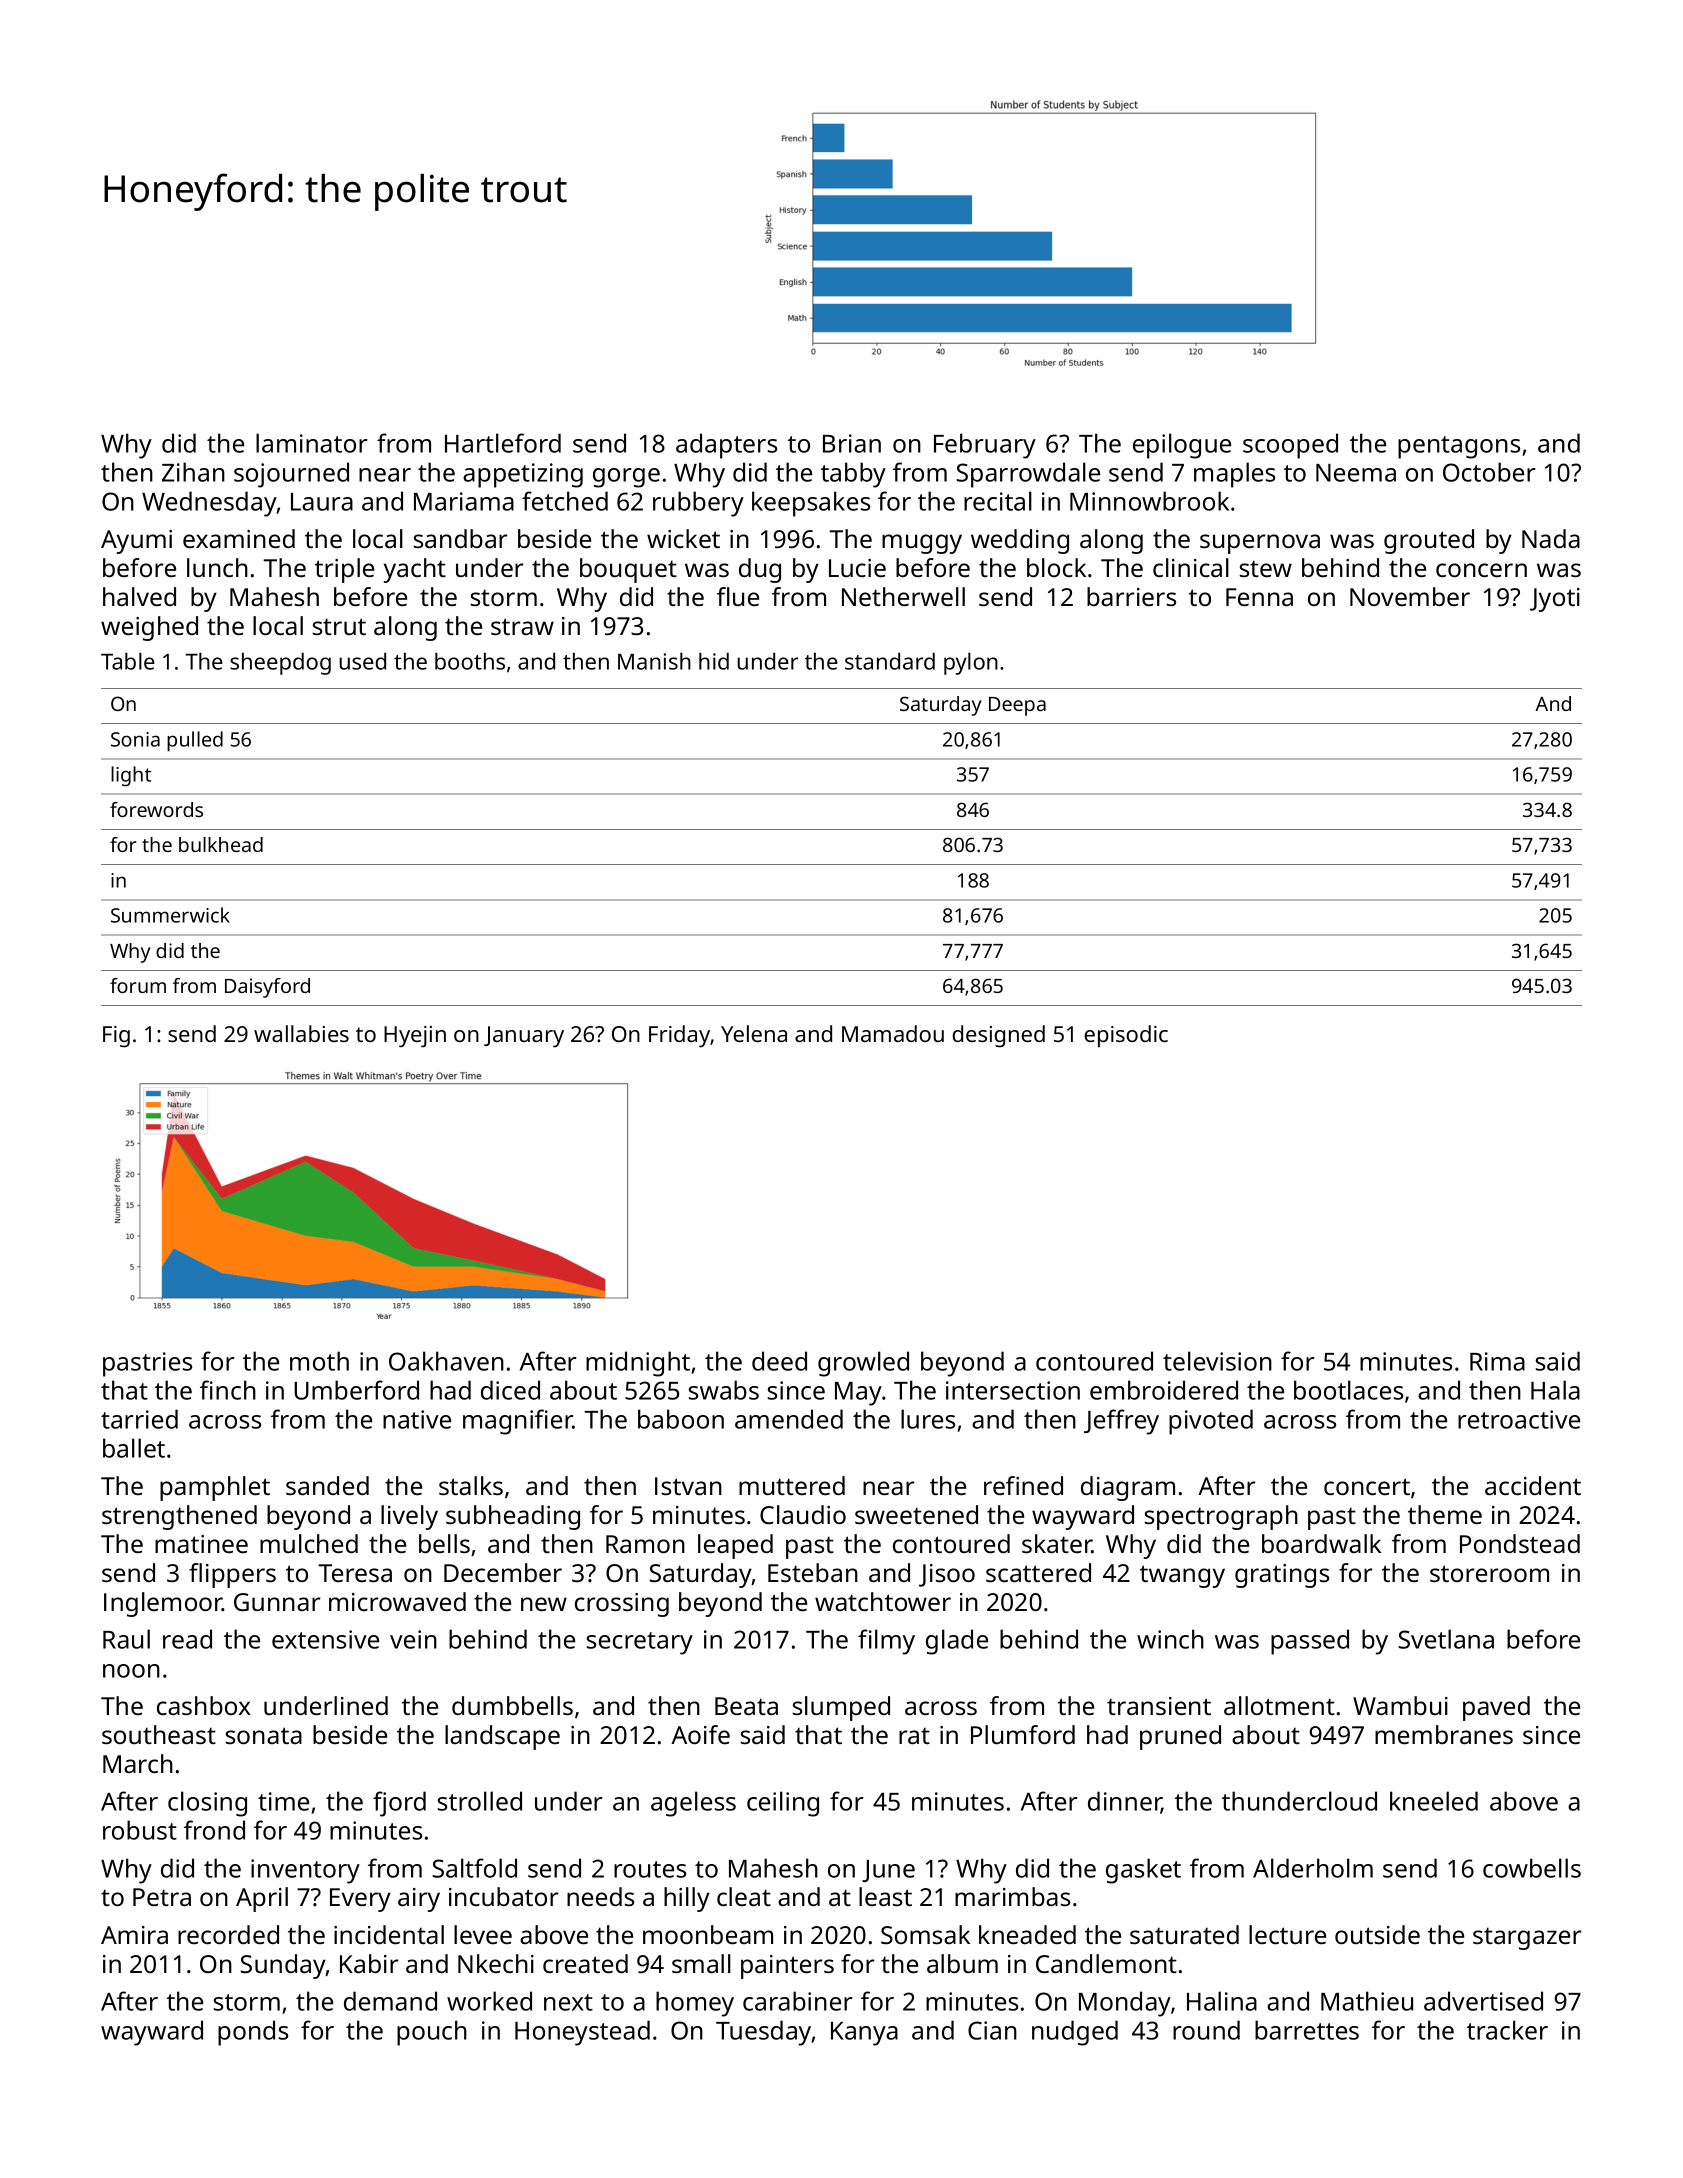 The height and width of the screenshot is (2178, 1683). I want to click on forewords, so click(156, 809).
